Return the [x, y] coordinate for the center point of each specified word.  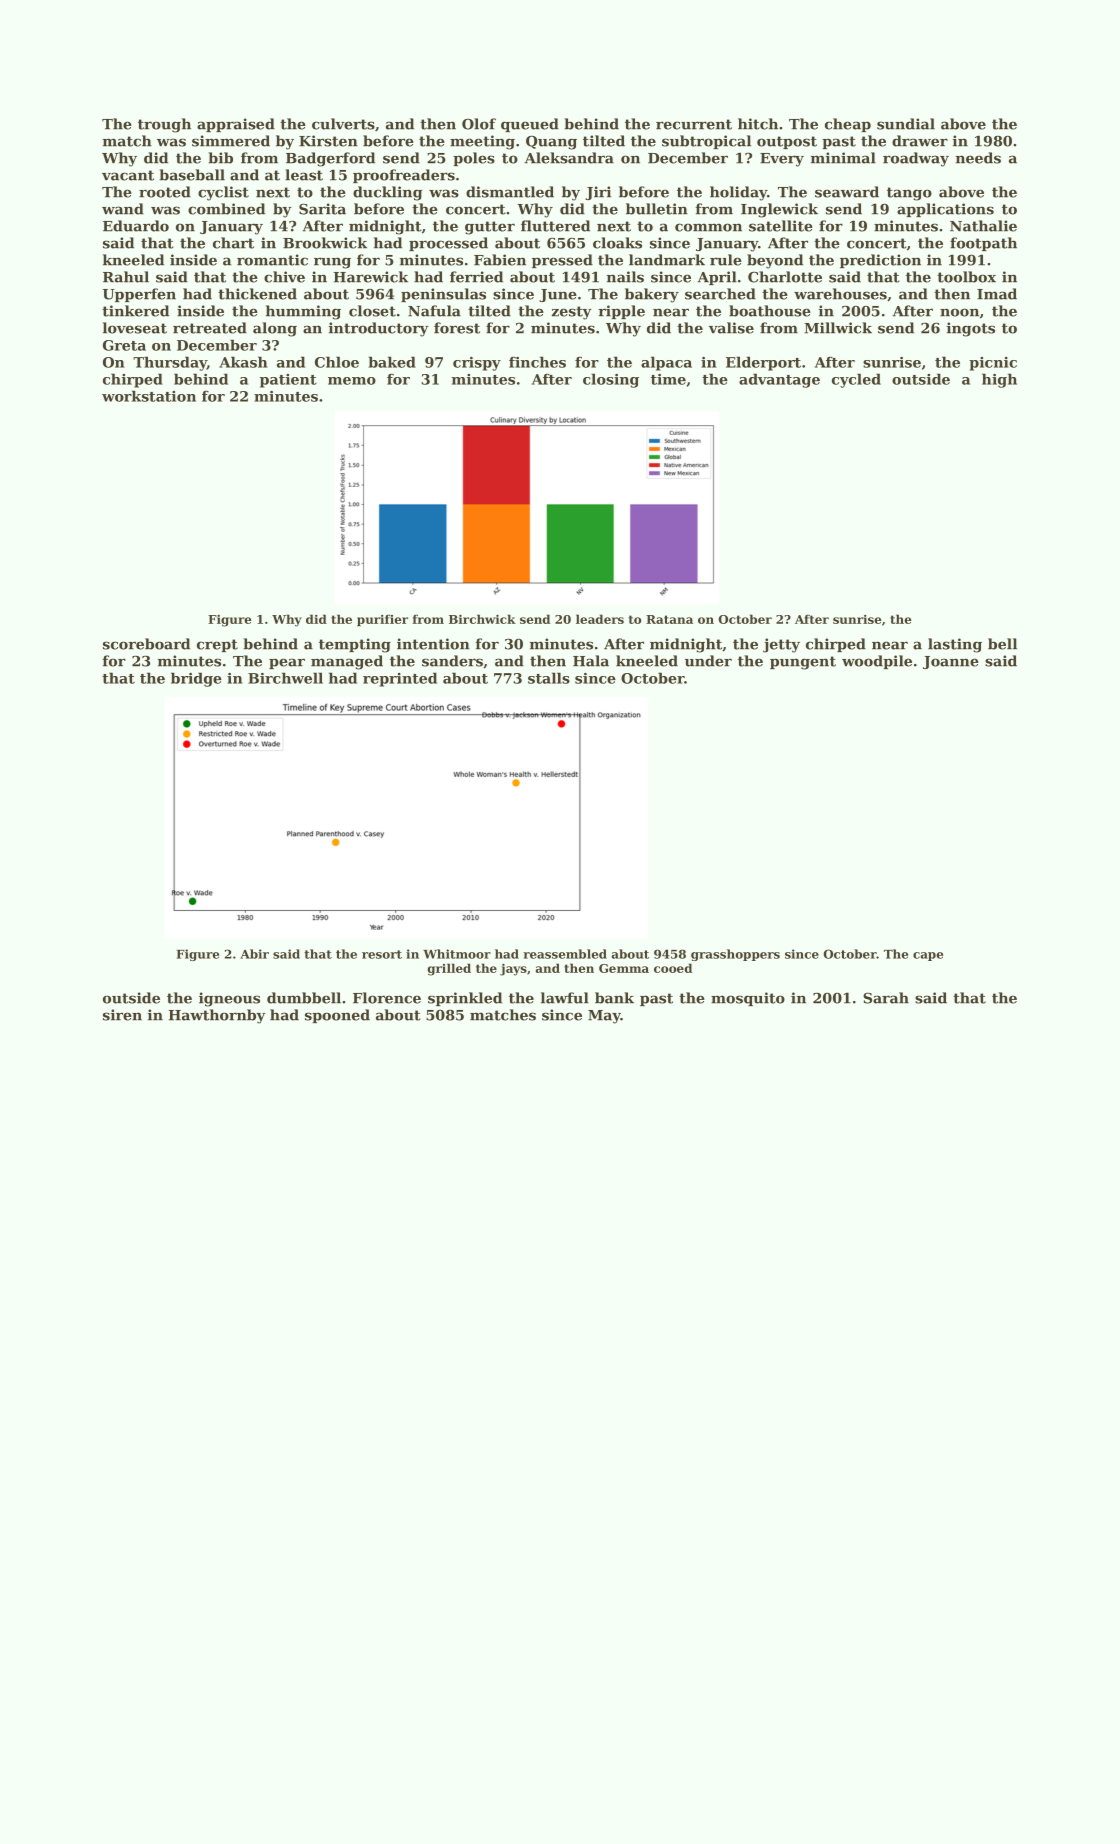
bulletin [657, 209]
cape [928, 956]
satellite [781, 226]
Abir [254, 954]
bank [614, 998]
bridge [196, 679]
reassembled [565, 954]
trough [164, 125]
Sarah [886, 998]
